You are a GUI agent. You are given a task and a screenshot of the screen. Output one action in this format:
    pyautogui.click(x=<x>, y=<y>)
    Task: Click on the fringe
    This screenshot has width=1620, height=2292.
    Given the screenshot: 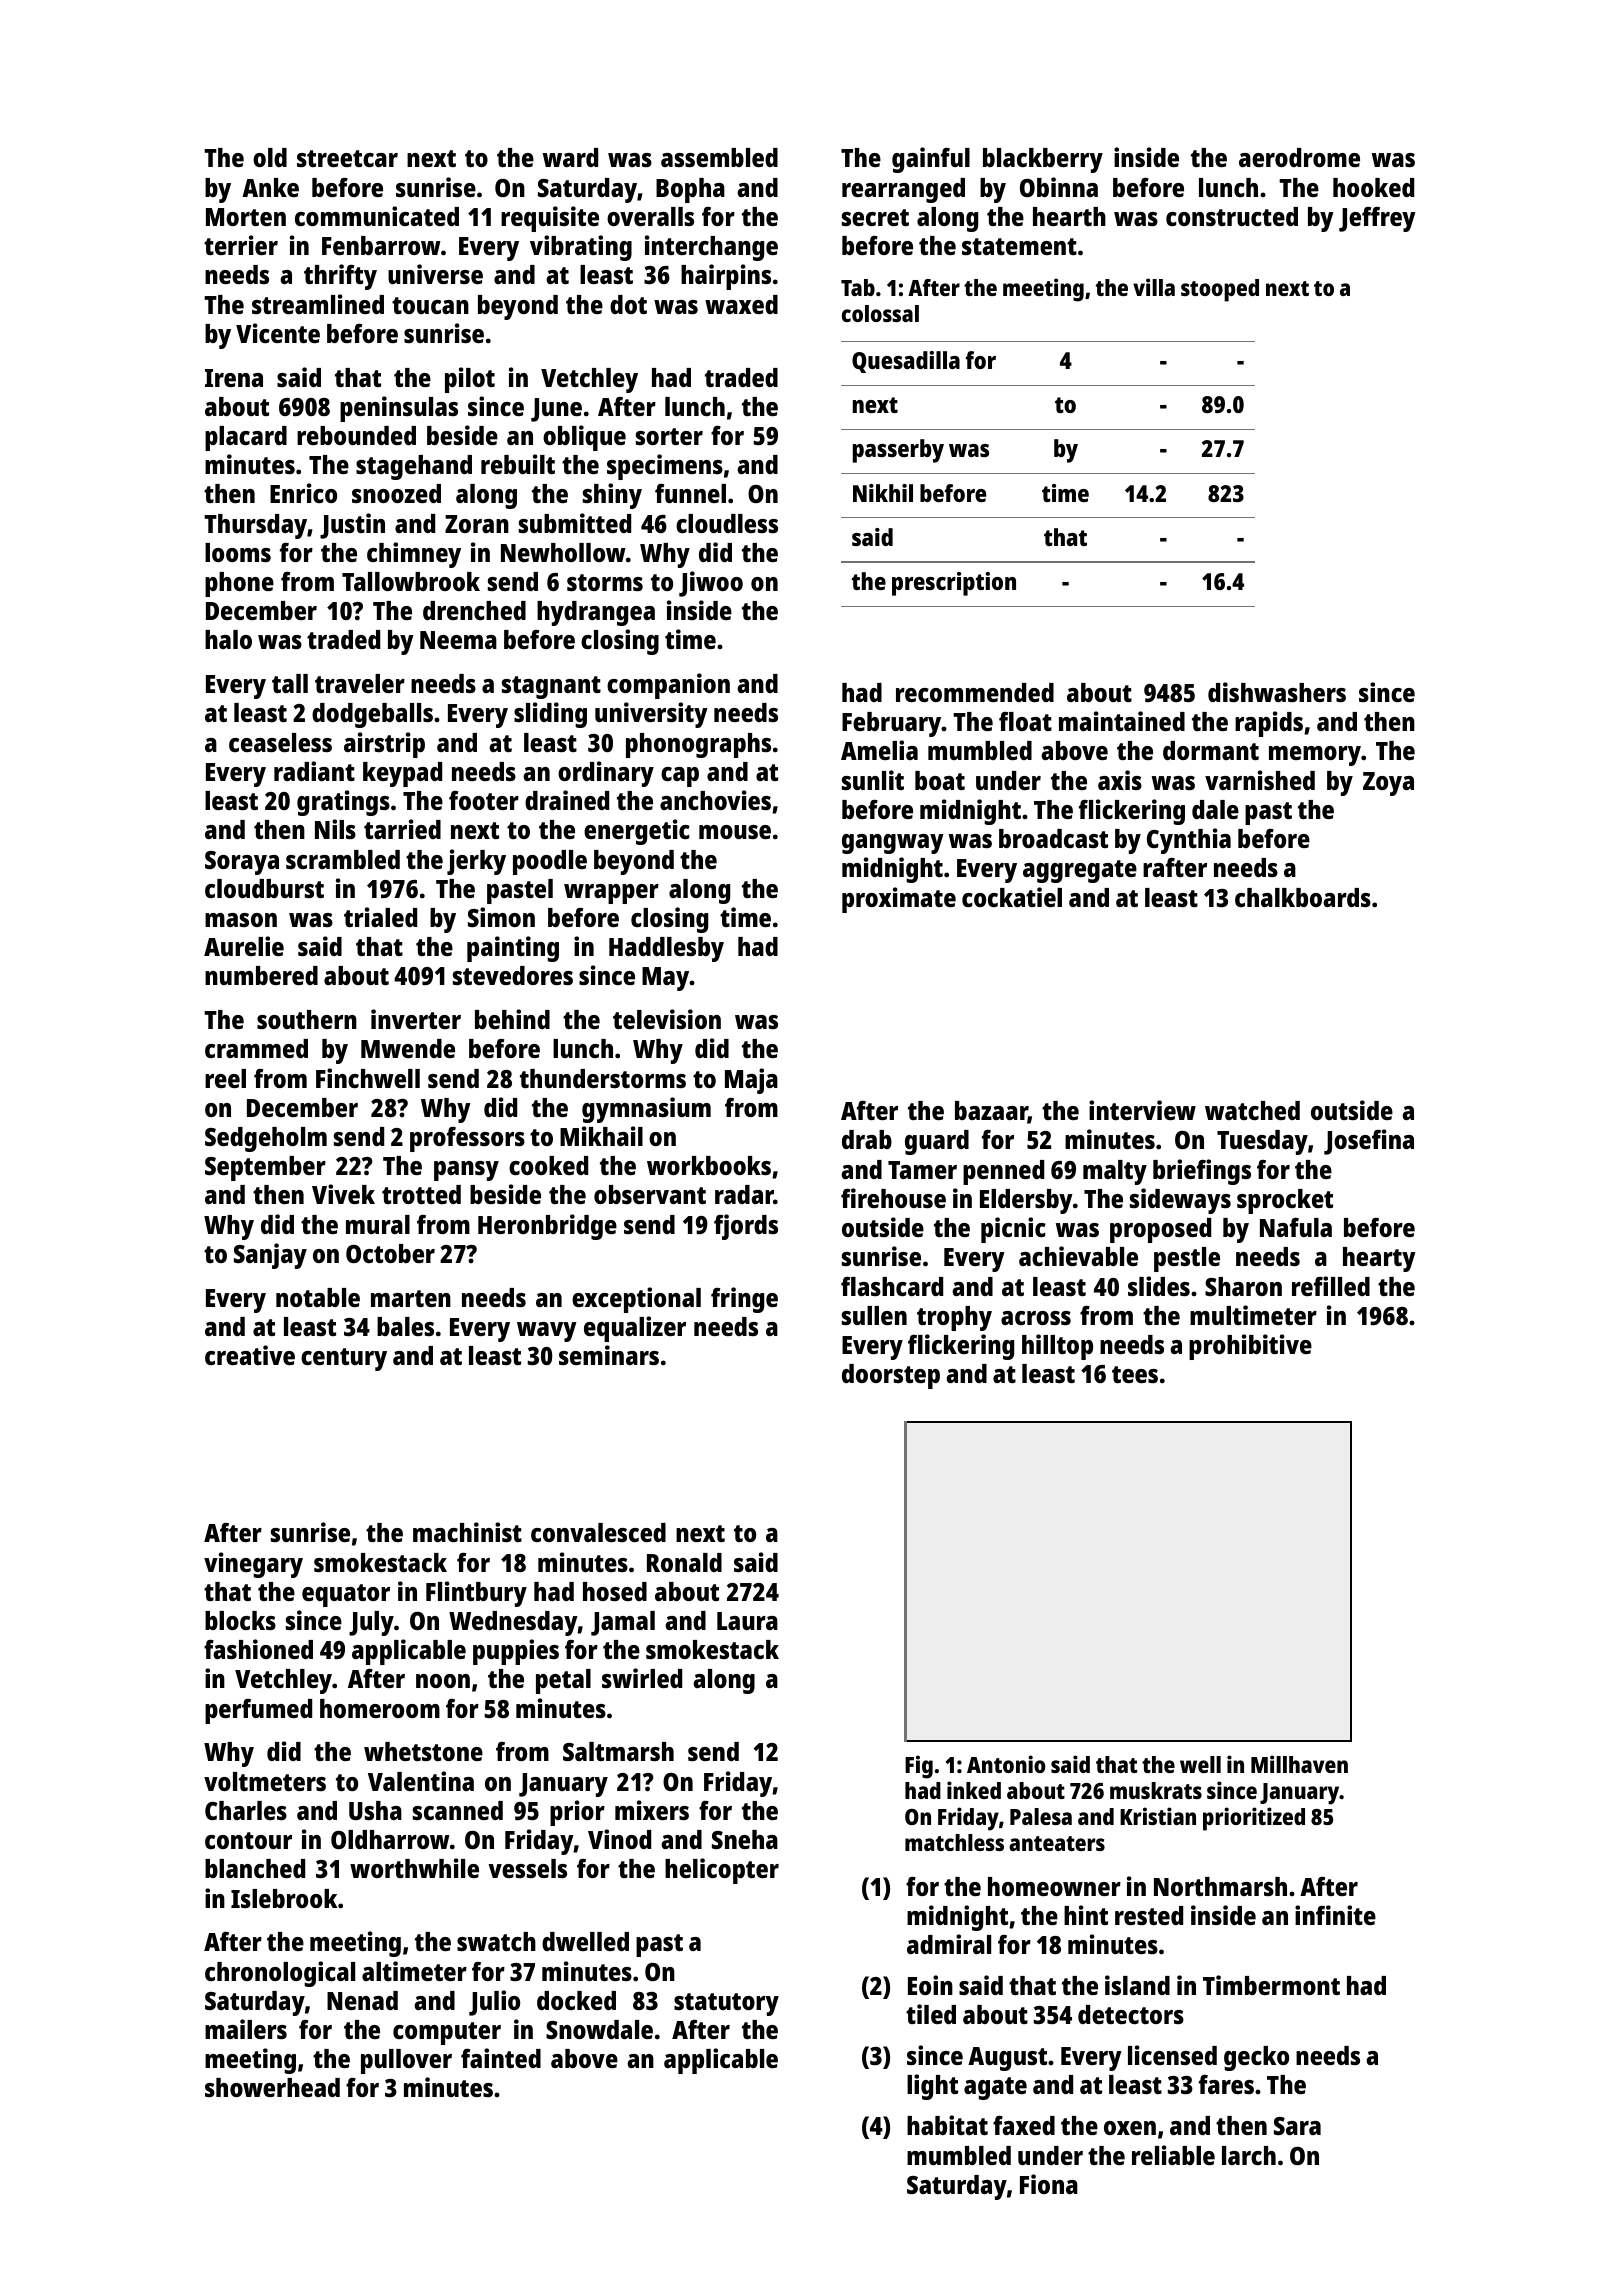 What is the action you would take?
    pyautogui.click(x=744, y=1300)
